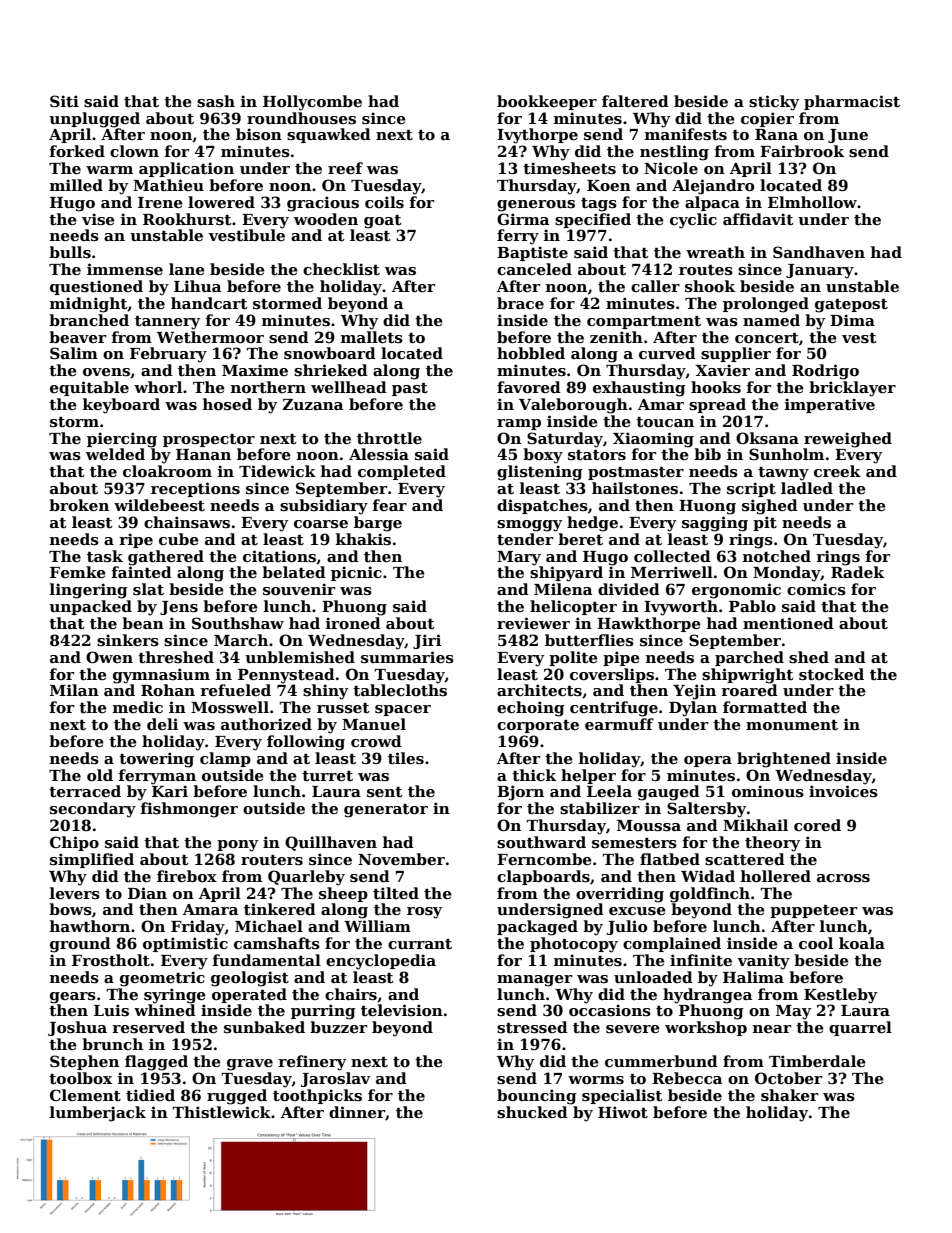 The image size is (952, 1233). Describe the element at coordinates (90, 607) in the screenshot. I see `unpacked` at that location.
